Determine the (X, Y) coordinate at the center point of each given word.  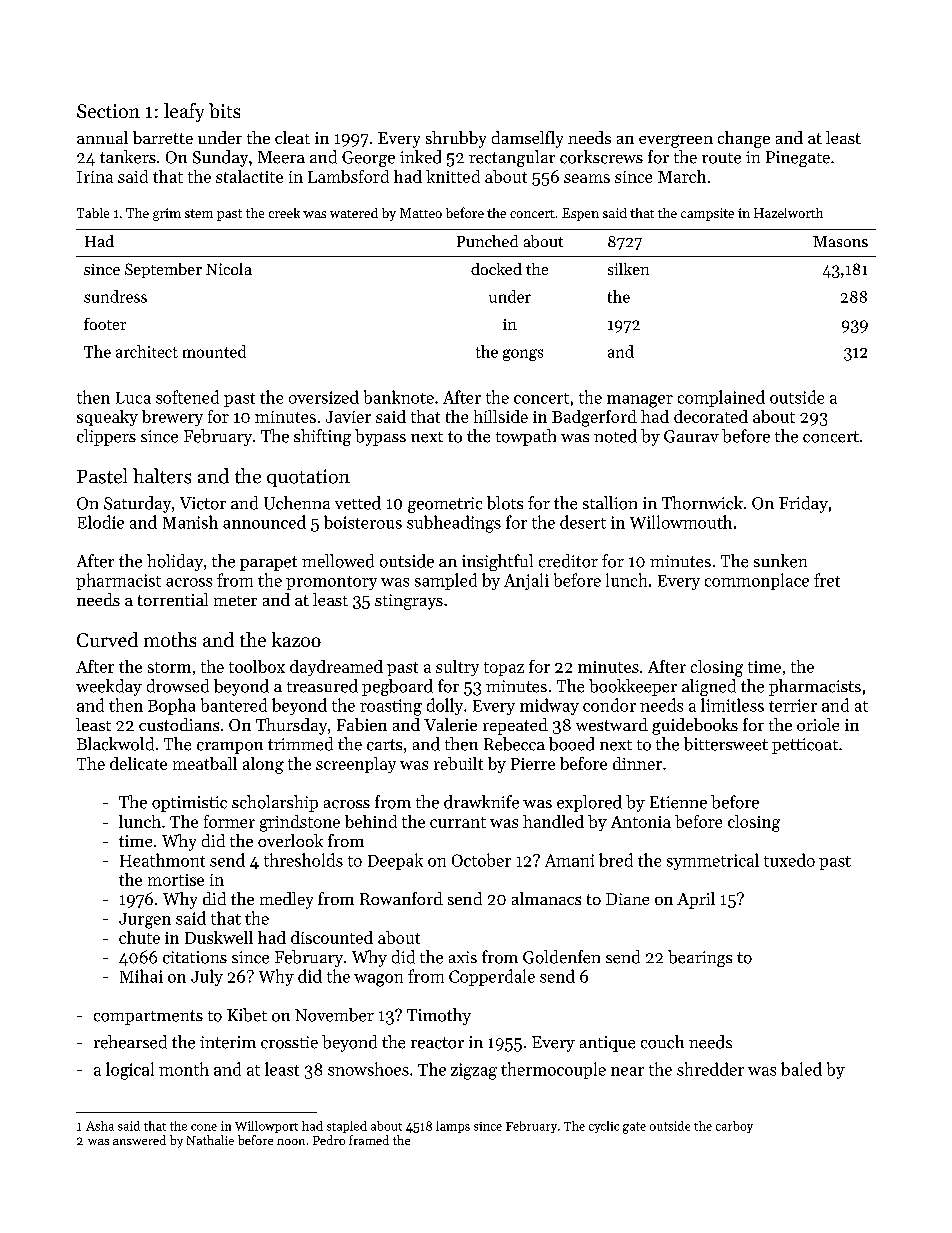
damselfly (527, 139)
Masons (840, 241)
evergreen (676, 141)
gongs (523, 355)
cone (204, 1127)
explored (589, 803)
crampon (230, 748)
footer (105, 324)
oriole (818, 724)
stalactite (249, 176)
